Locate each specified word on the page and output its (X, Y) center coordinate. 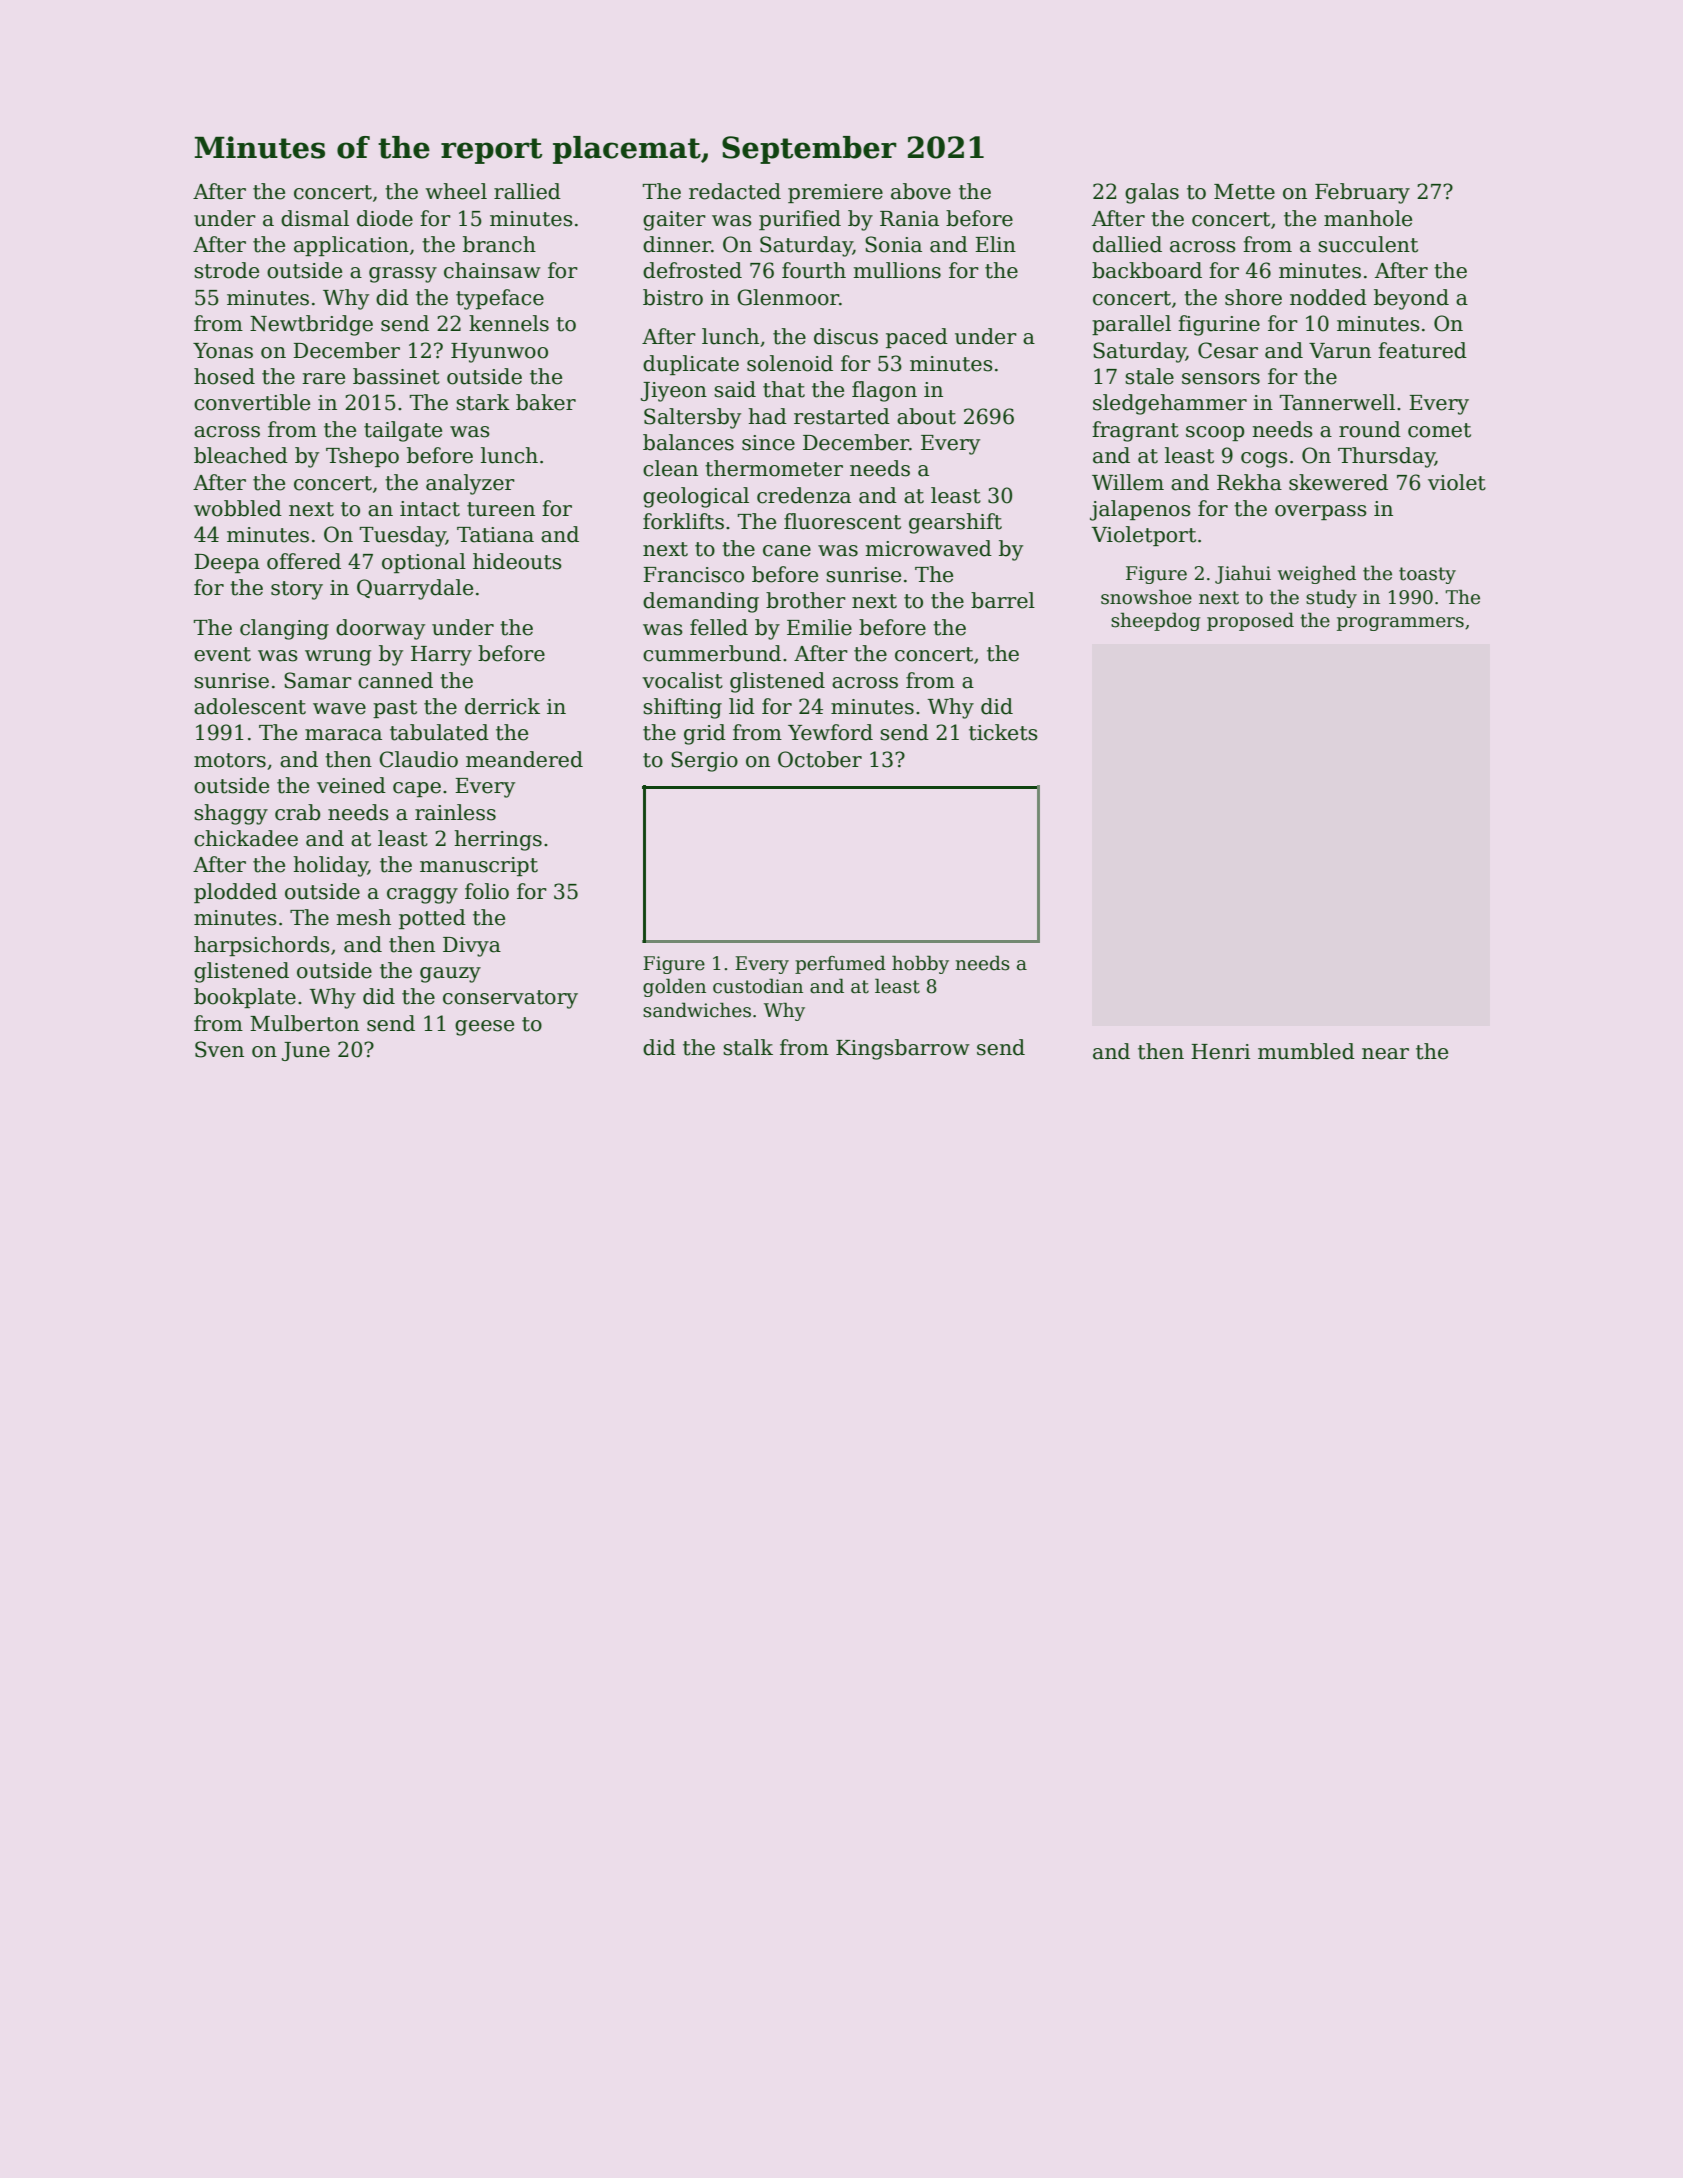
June (306, 1051)
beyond (1411, 299)
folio (487, 891)
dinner (677, 244)
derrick (502, 706)
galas (1152, 193)
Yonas (223, 351)
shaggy (231, 814)
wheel (456, 191)
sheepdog (1155, 621)
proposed (1250, 621)
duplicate (691, 365)
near (1385, 1054)
